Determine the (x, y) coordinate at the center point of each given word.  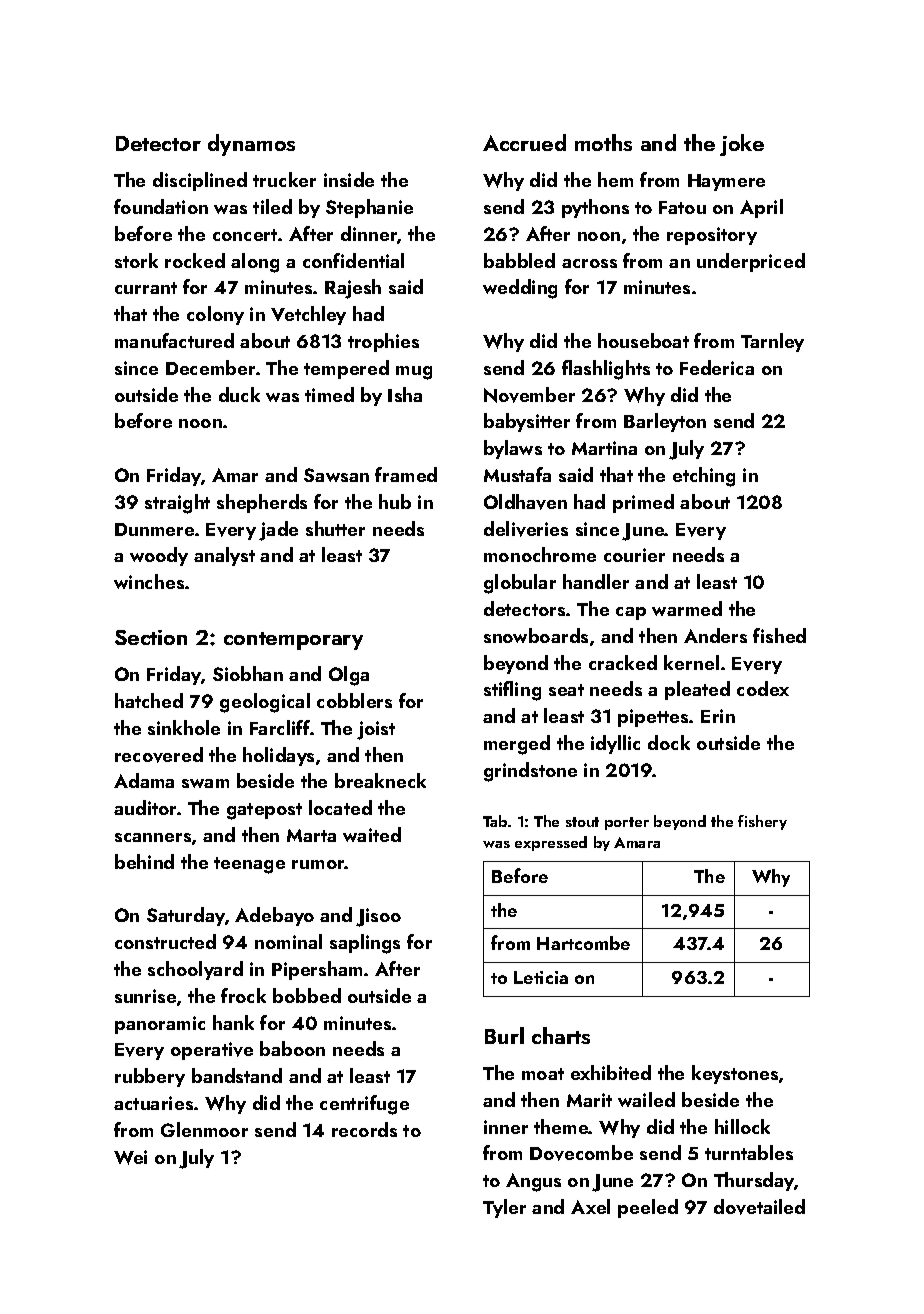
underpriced (751, 262)
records (364, 1129)
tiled (272, 206)
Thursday (754, 1181)
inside (349, 179)
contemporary (293, 641)
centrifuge (364, 1105)
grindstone (530, 772)
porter (627, 823)
